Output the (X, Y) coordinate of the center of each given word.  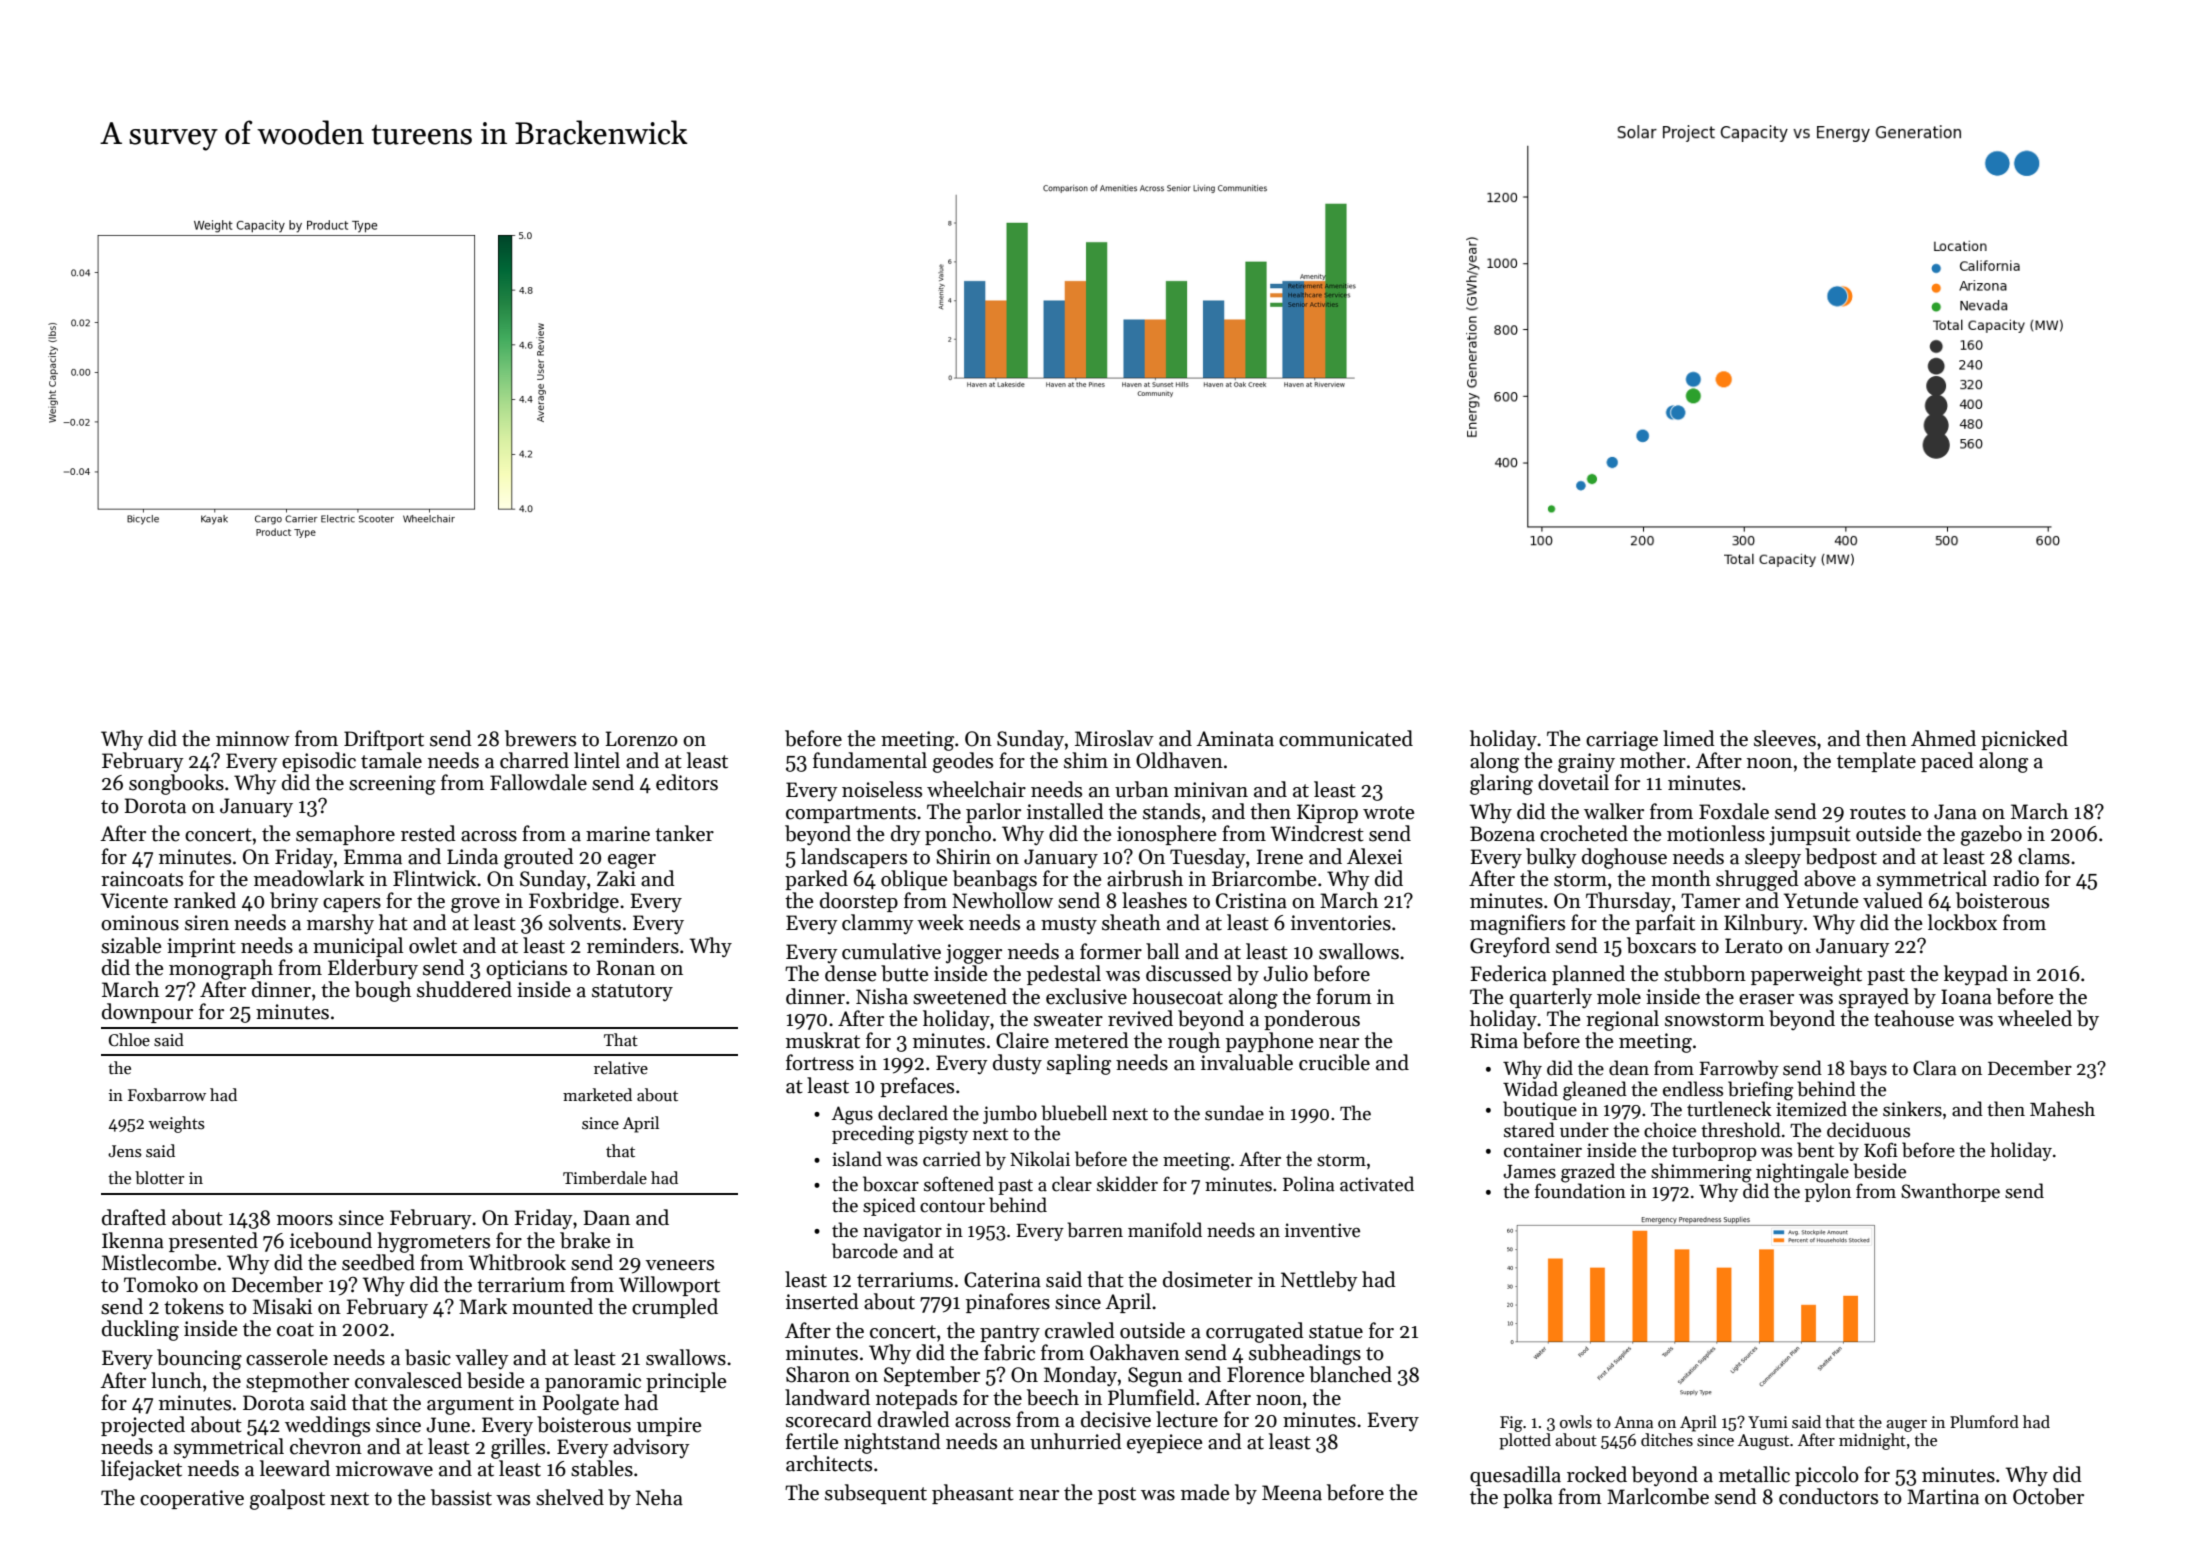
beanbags (995, 880)
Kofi (1881, 1150)
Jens (125, 1151)
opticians (526, 969)
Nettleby (1319, 1281)
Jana (1955, 812)
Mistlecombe (159, 1262)
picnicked (2024, 740)
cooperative (192, 1499)
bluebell (1074, 1113)
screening (392, 785)
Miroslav (1114, 738)
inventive (1322, 1230)
